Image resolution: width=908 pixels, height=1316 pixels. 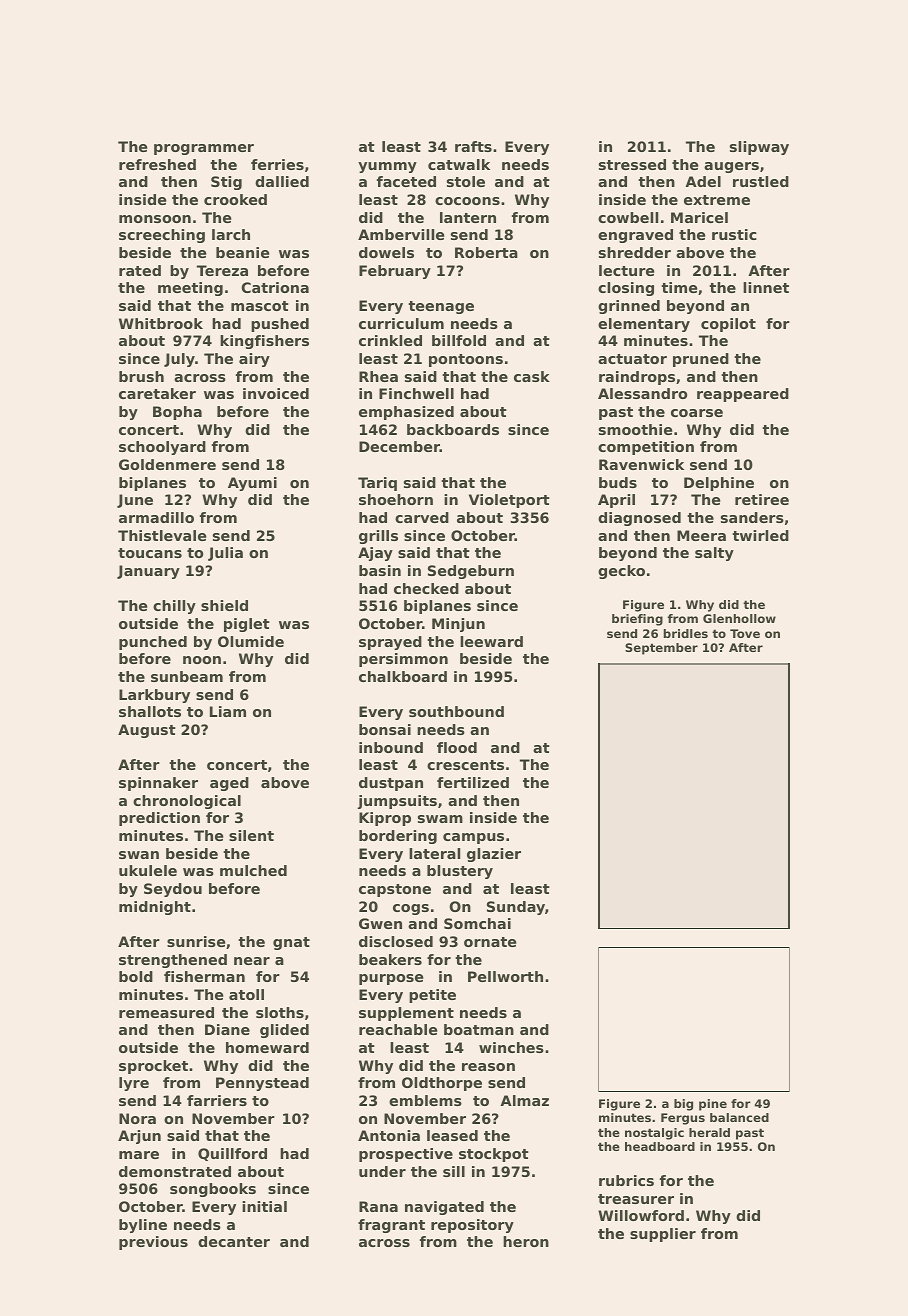 I want to click on reappeared, so click(x=743, y=395).
